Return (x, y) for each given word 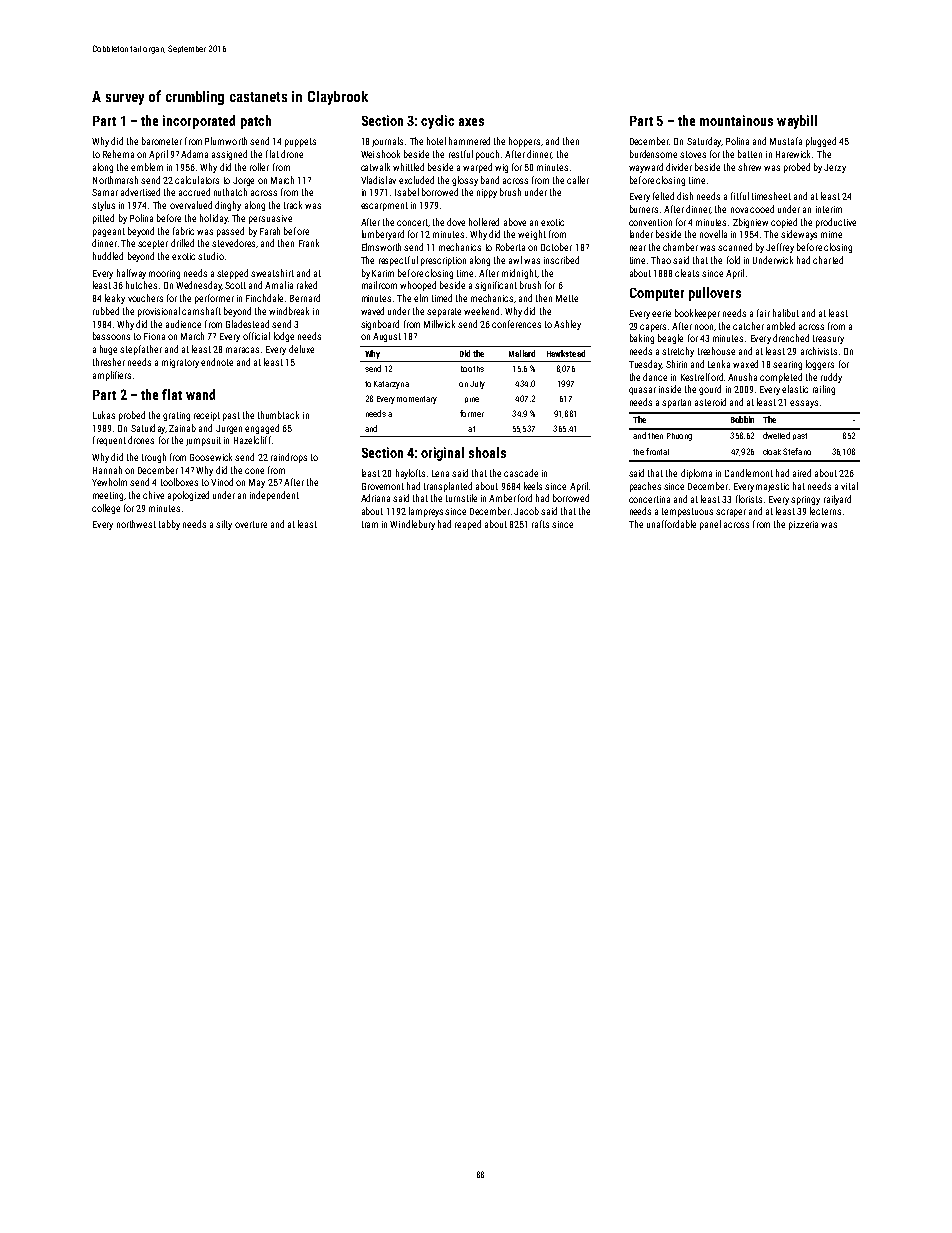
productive (836, 223)
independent (274, 496)
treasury (828, 339)
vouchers (145, 298)
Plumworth (226, 141)
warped (477, 168)
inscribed (561, 260)
